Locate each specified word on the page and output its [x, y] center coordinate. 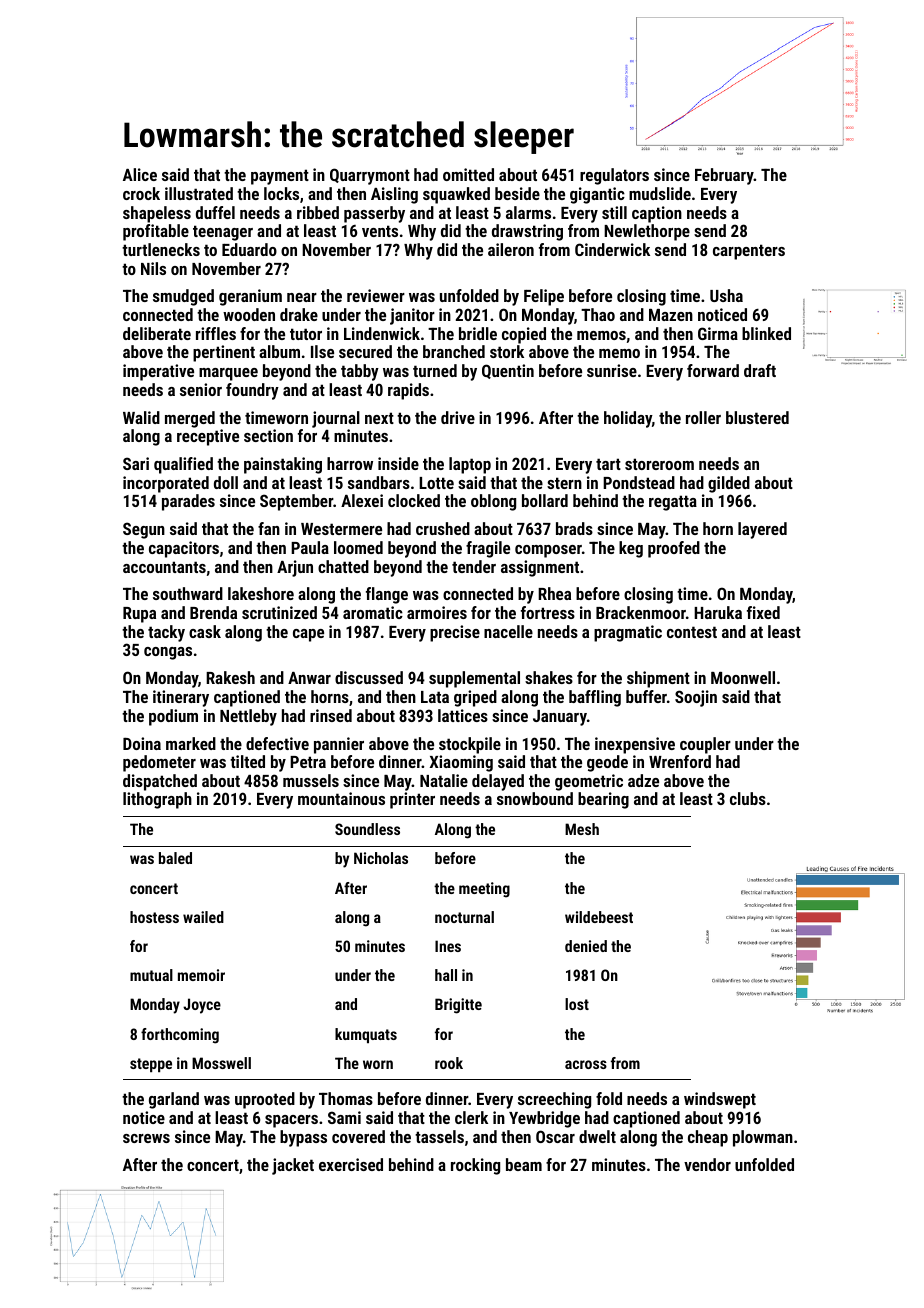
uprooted [265, 1100]
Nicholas [381, 858]
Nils [153, 268]
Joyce [202, 1006]
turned [435, 370]
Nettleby [248, 717]
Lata [435, 697]
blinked [766, 333]
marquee [228, 374]
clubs [748, 798]
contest [692, 632]
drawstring [527, 232]
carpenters [749, 252]
